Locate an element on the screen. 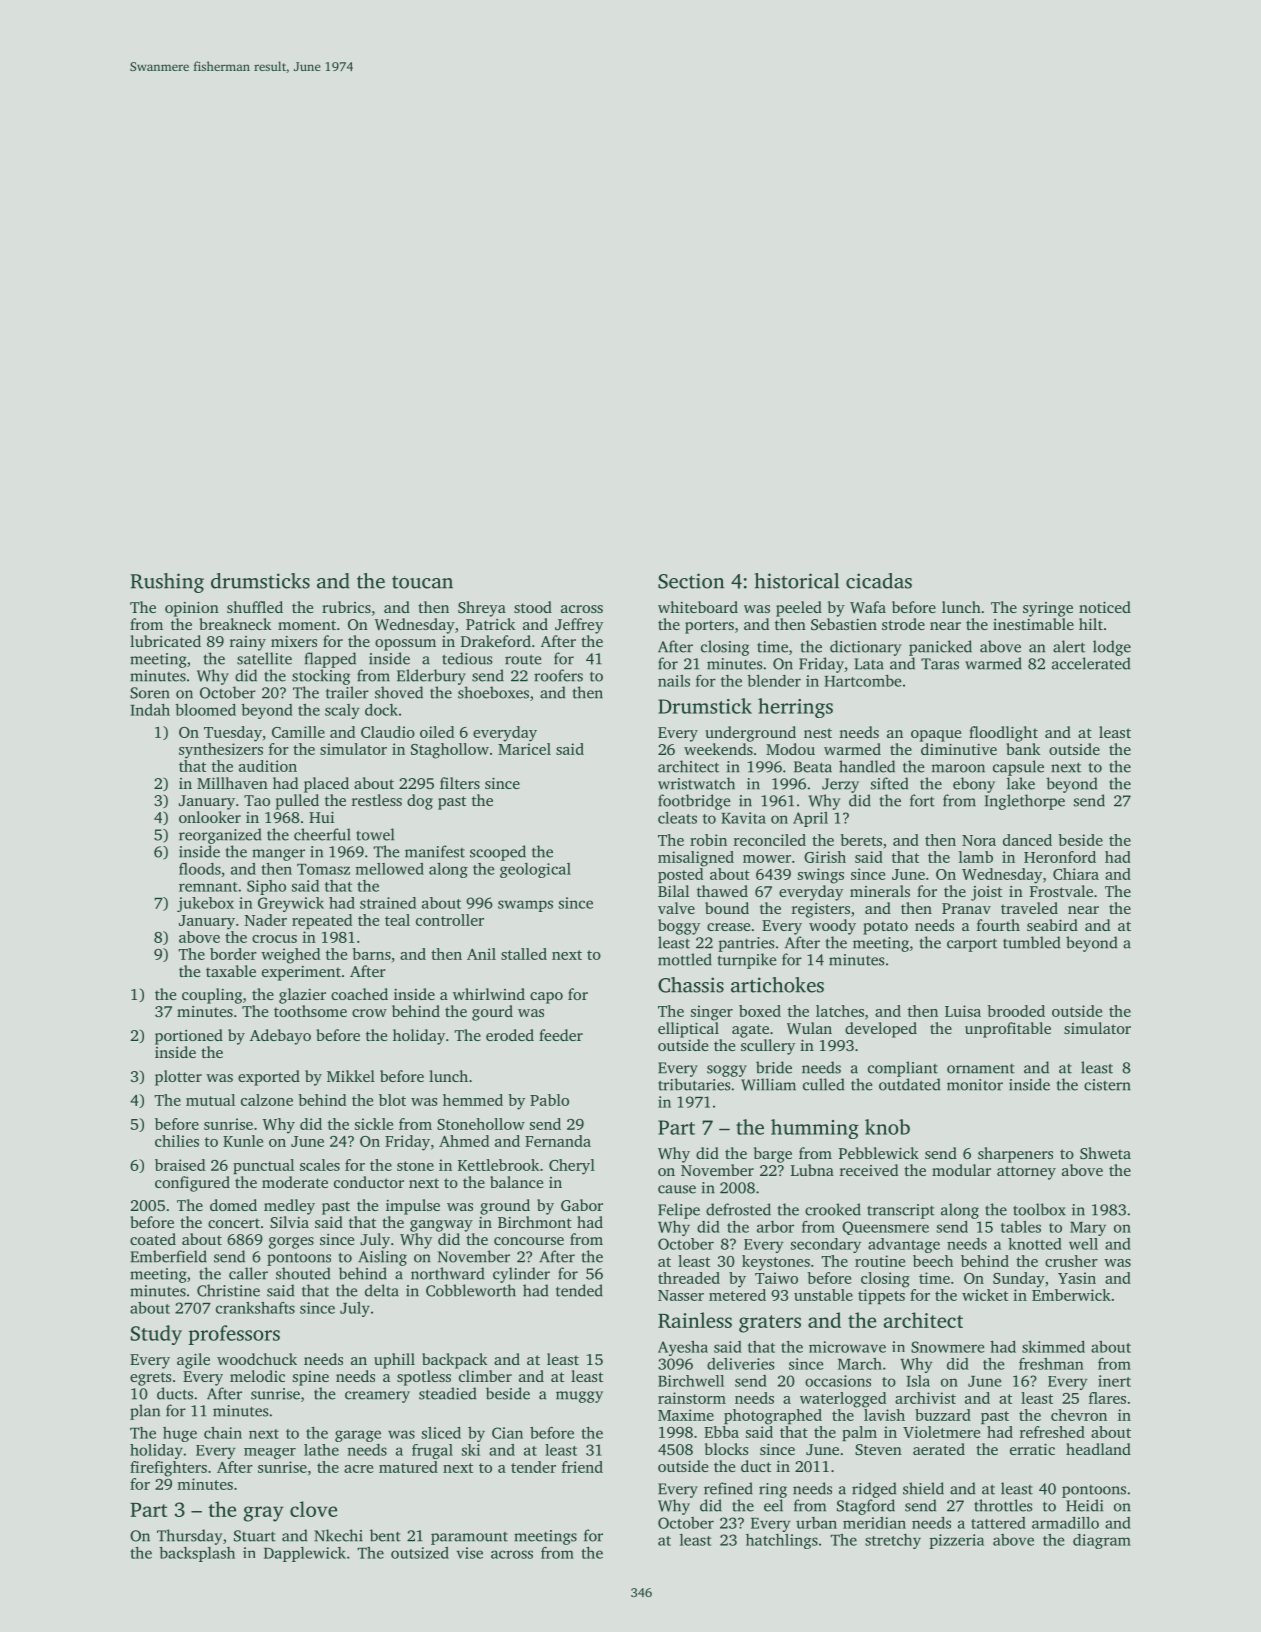 Image resolution: width=1261 pixels, height=1632 pixels. shoeboxes is located at coordinates (493, 692).
